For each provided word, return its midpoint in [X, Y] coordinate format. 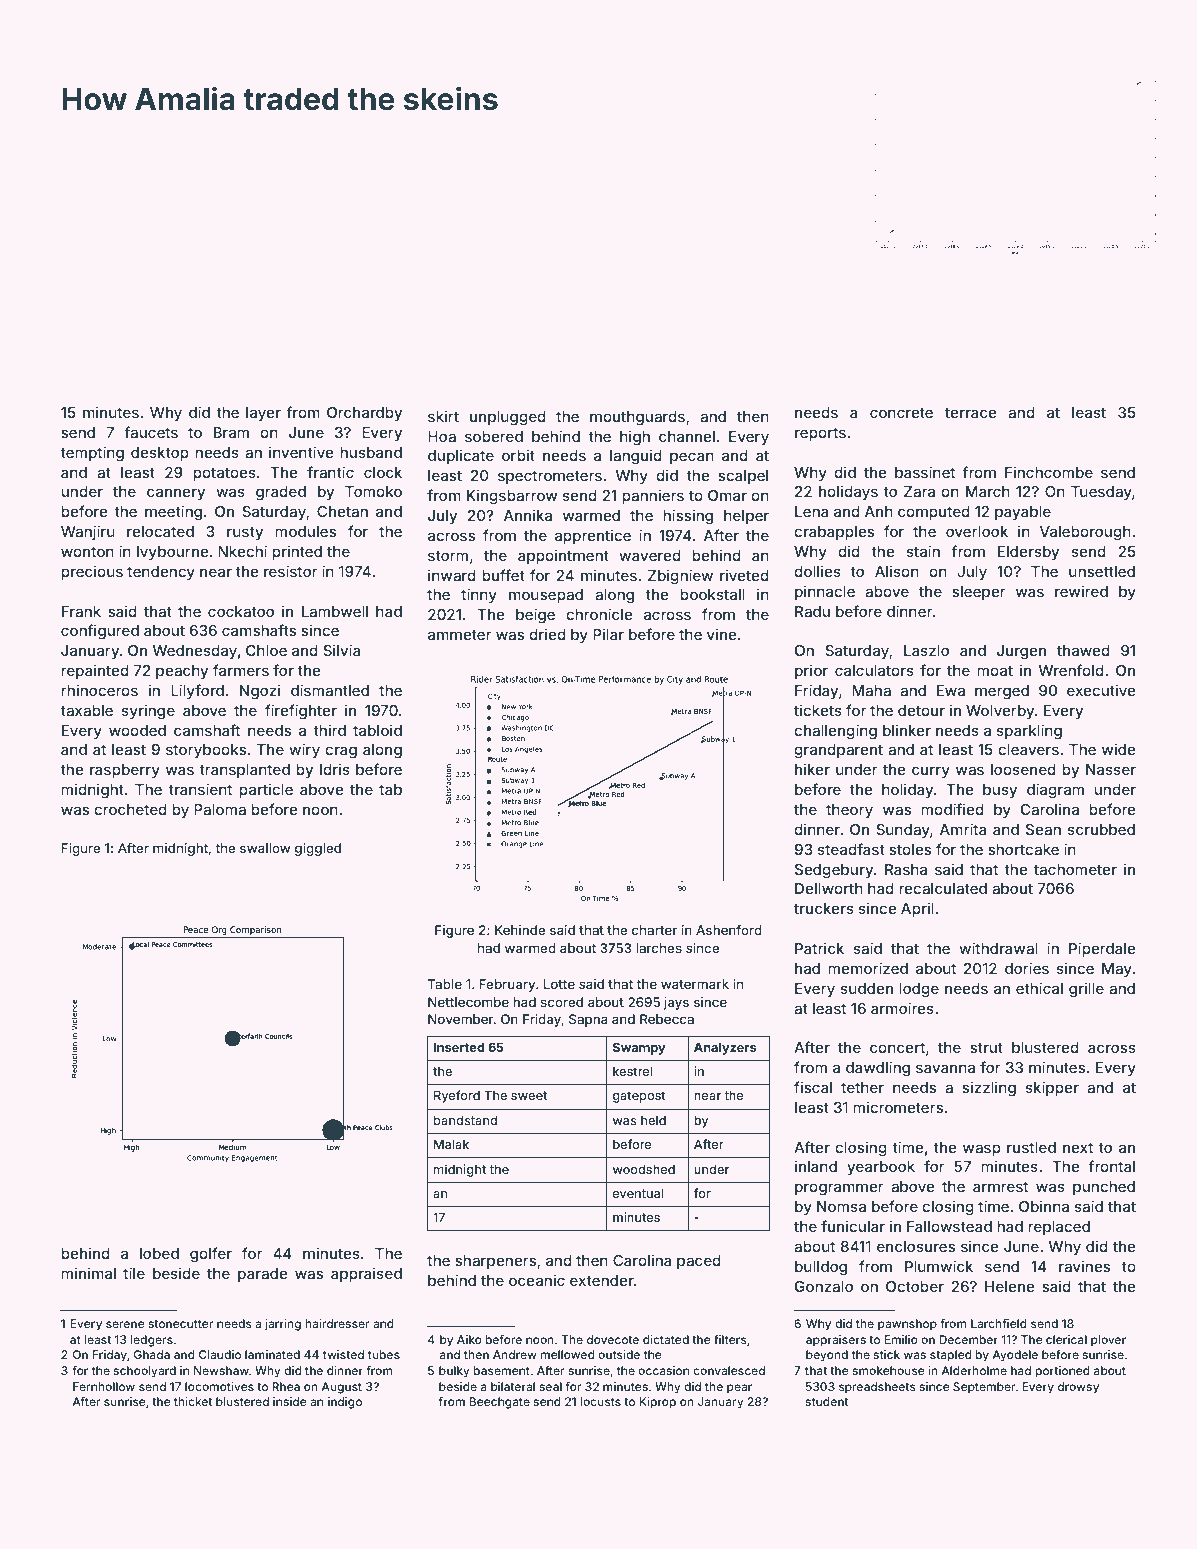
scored [561, 1002]
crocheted [130, 809]
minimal [88, 1273]
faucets [151, 432]
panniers [653, 496]
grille [1086, 990]
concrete [901, 413]
